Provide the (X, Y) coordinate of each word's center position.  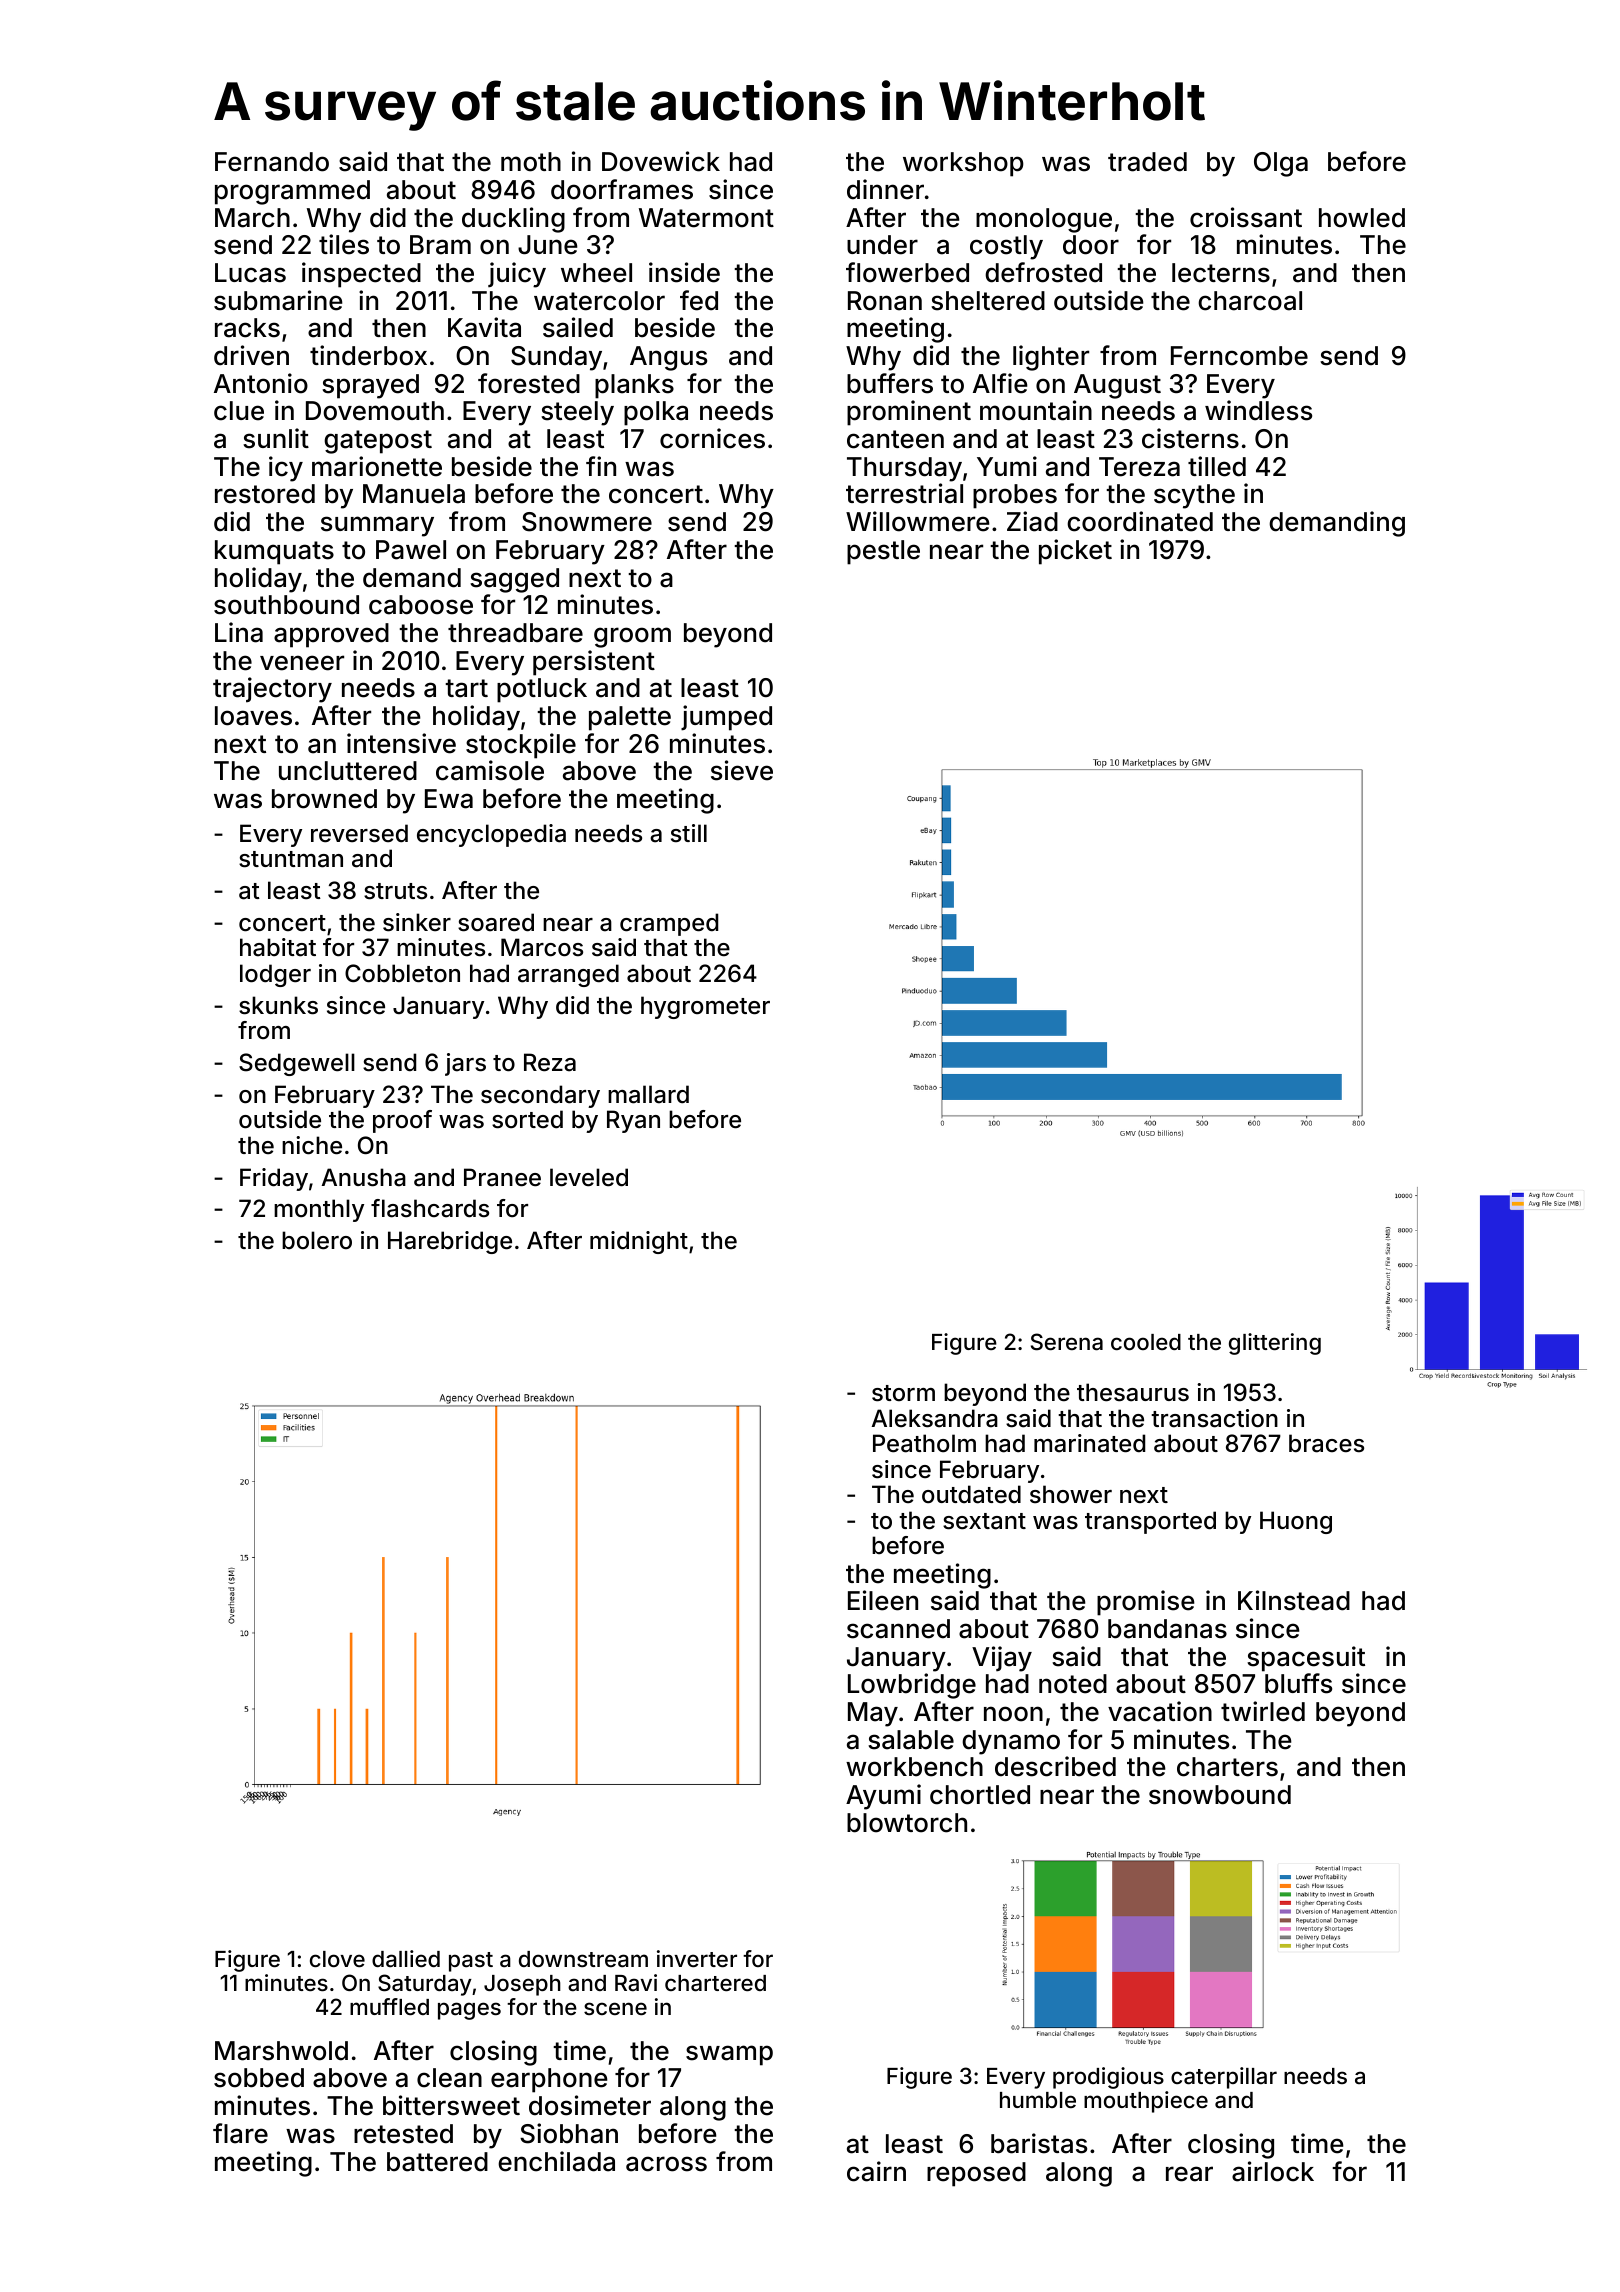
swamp (729, 2055)
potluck (542, 690)
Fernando (272, 162)
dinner (885, 189)
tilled (1217, 466)
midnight (639, 1242)
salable (911, 1740)
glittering (1275, 1344)
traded (1147, 162)
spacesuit (1306, 1659)
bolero (317, 1240)
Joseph (522, 1985)
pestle (883, 552)
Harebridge (450, 1242)
